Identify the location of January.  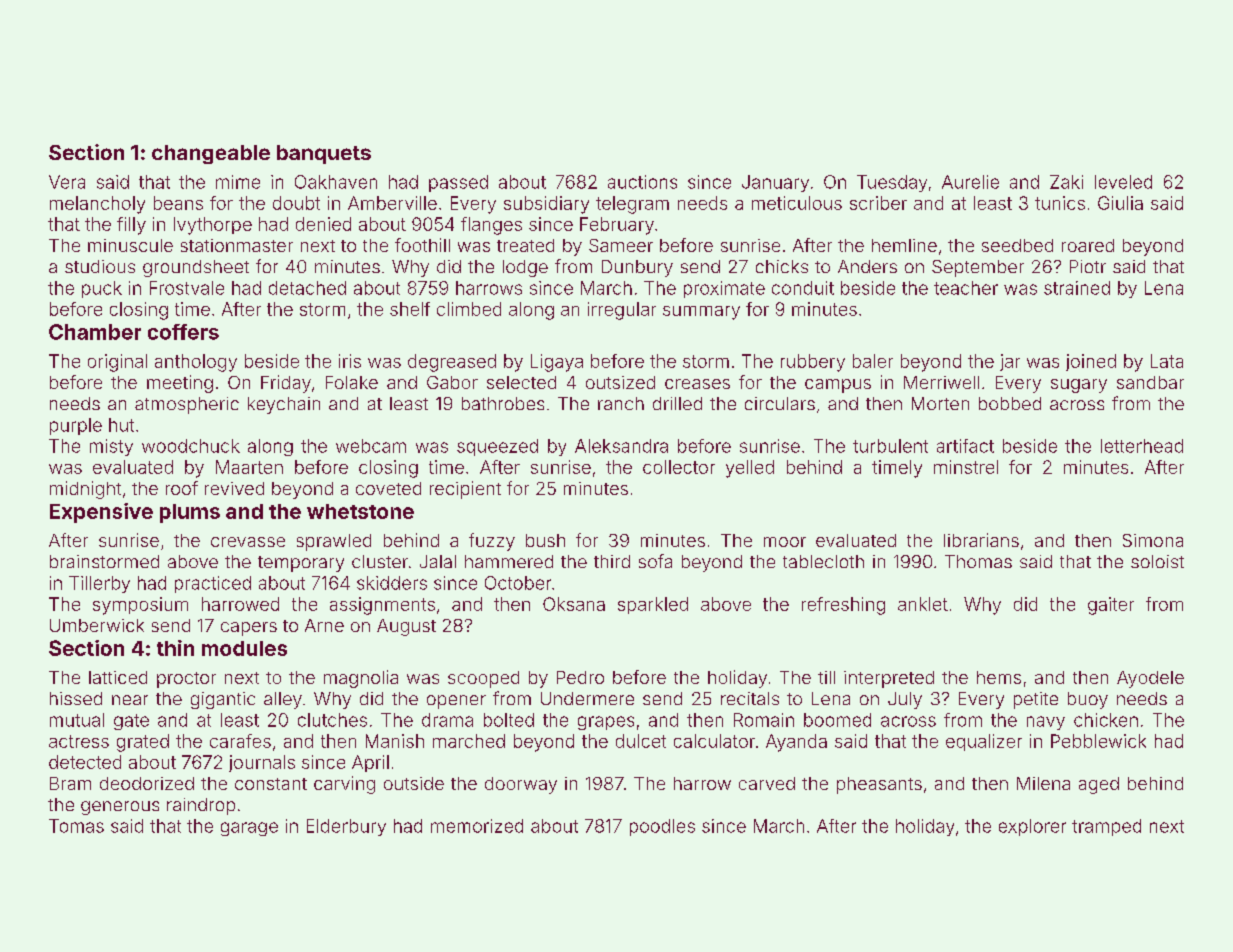
(775, 183).
